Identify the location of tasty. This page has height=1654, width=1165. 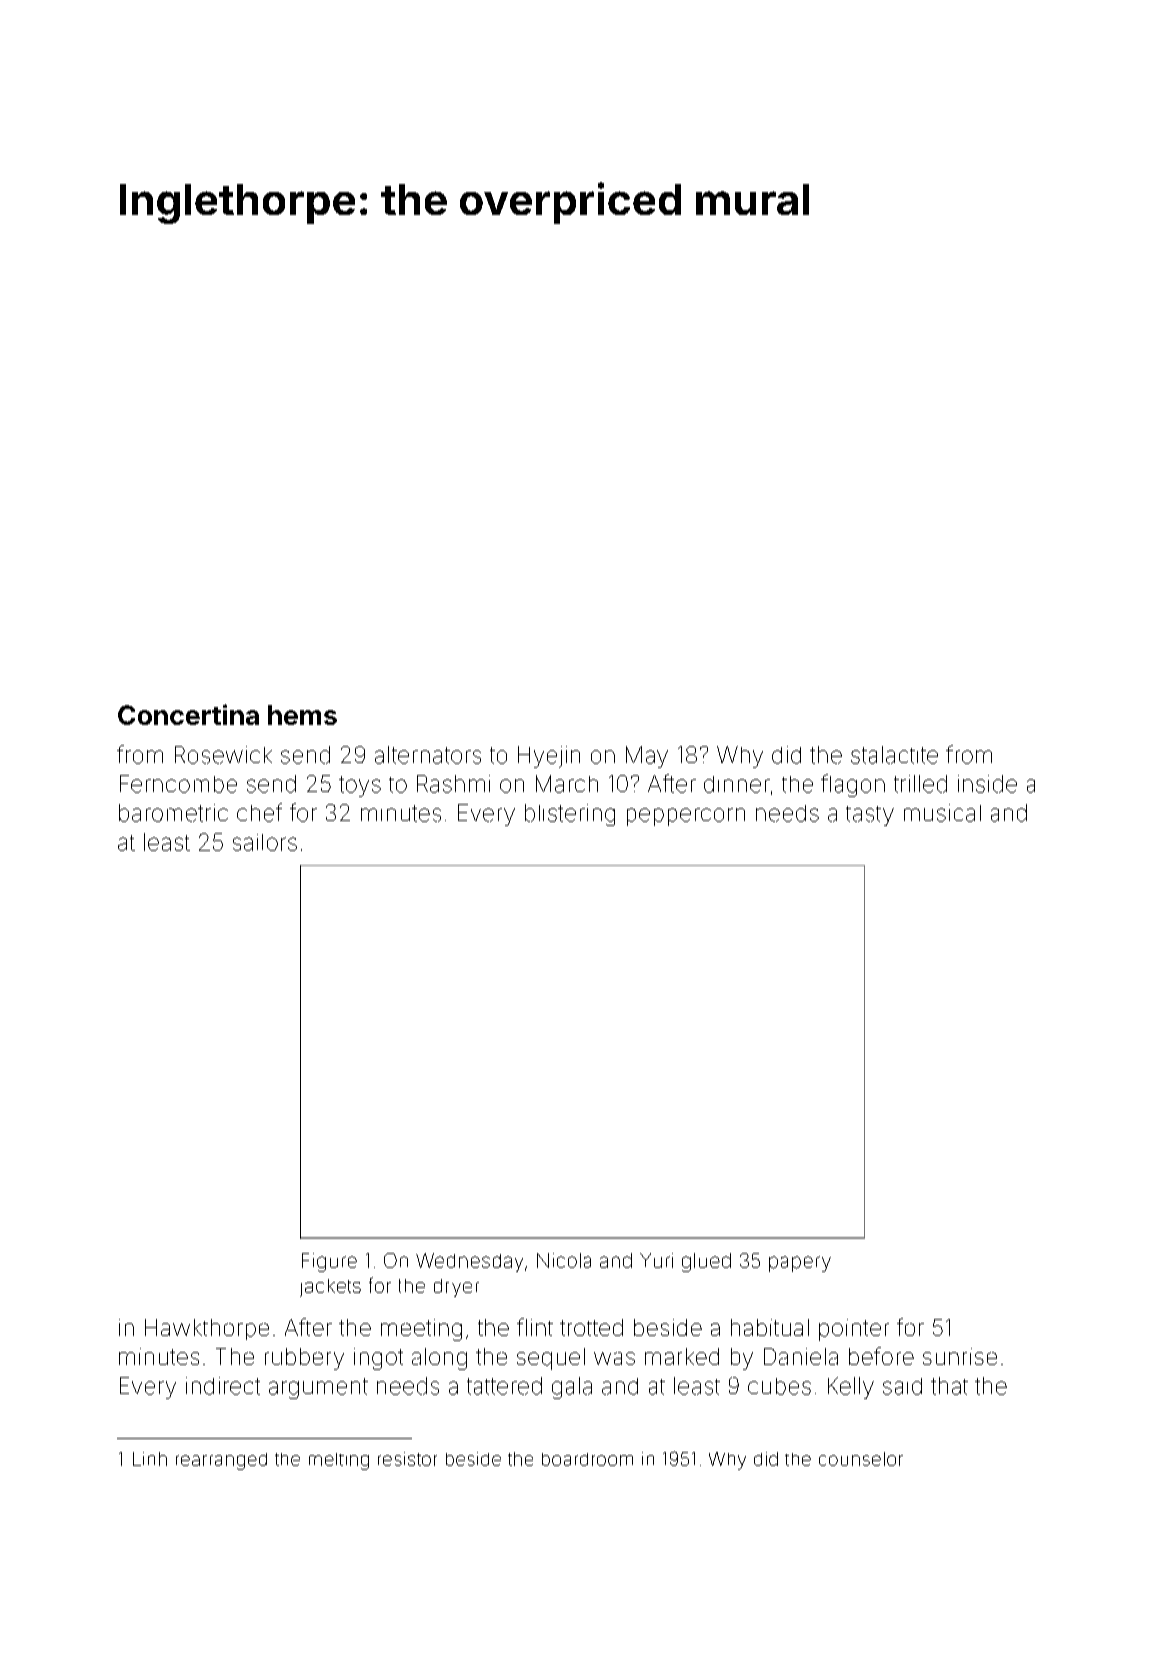
(870, 816).
